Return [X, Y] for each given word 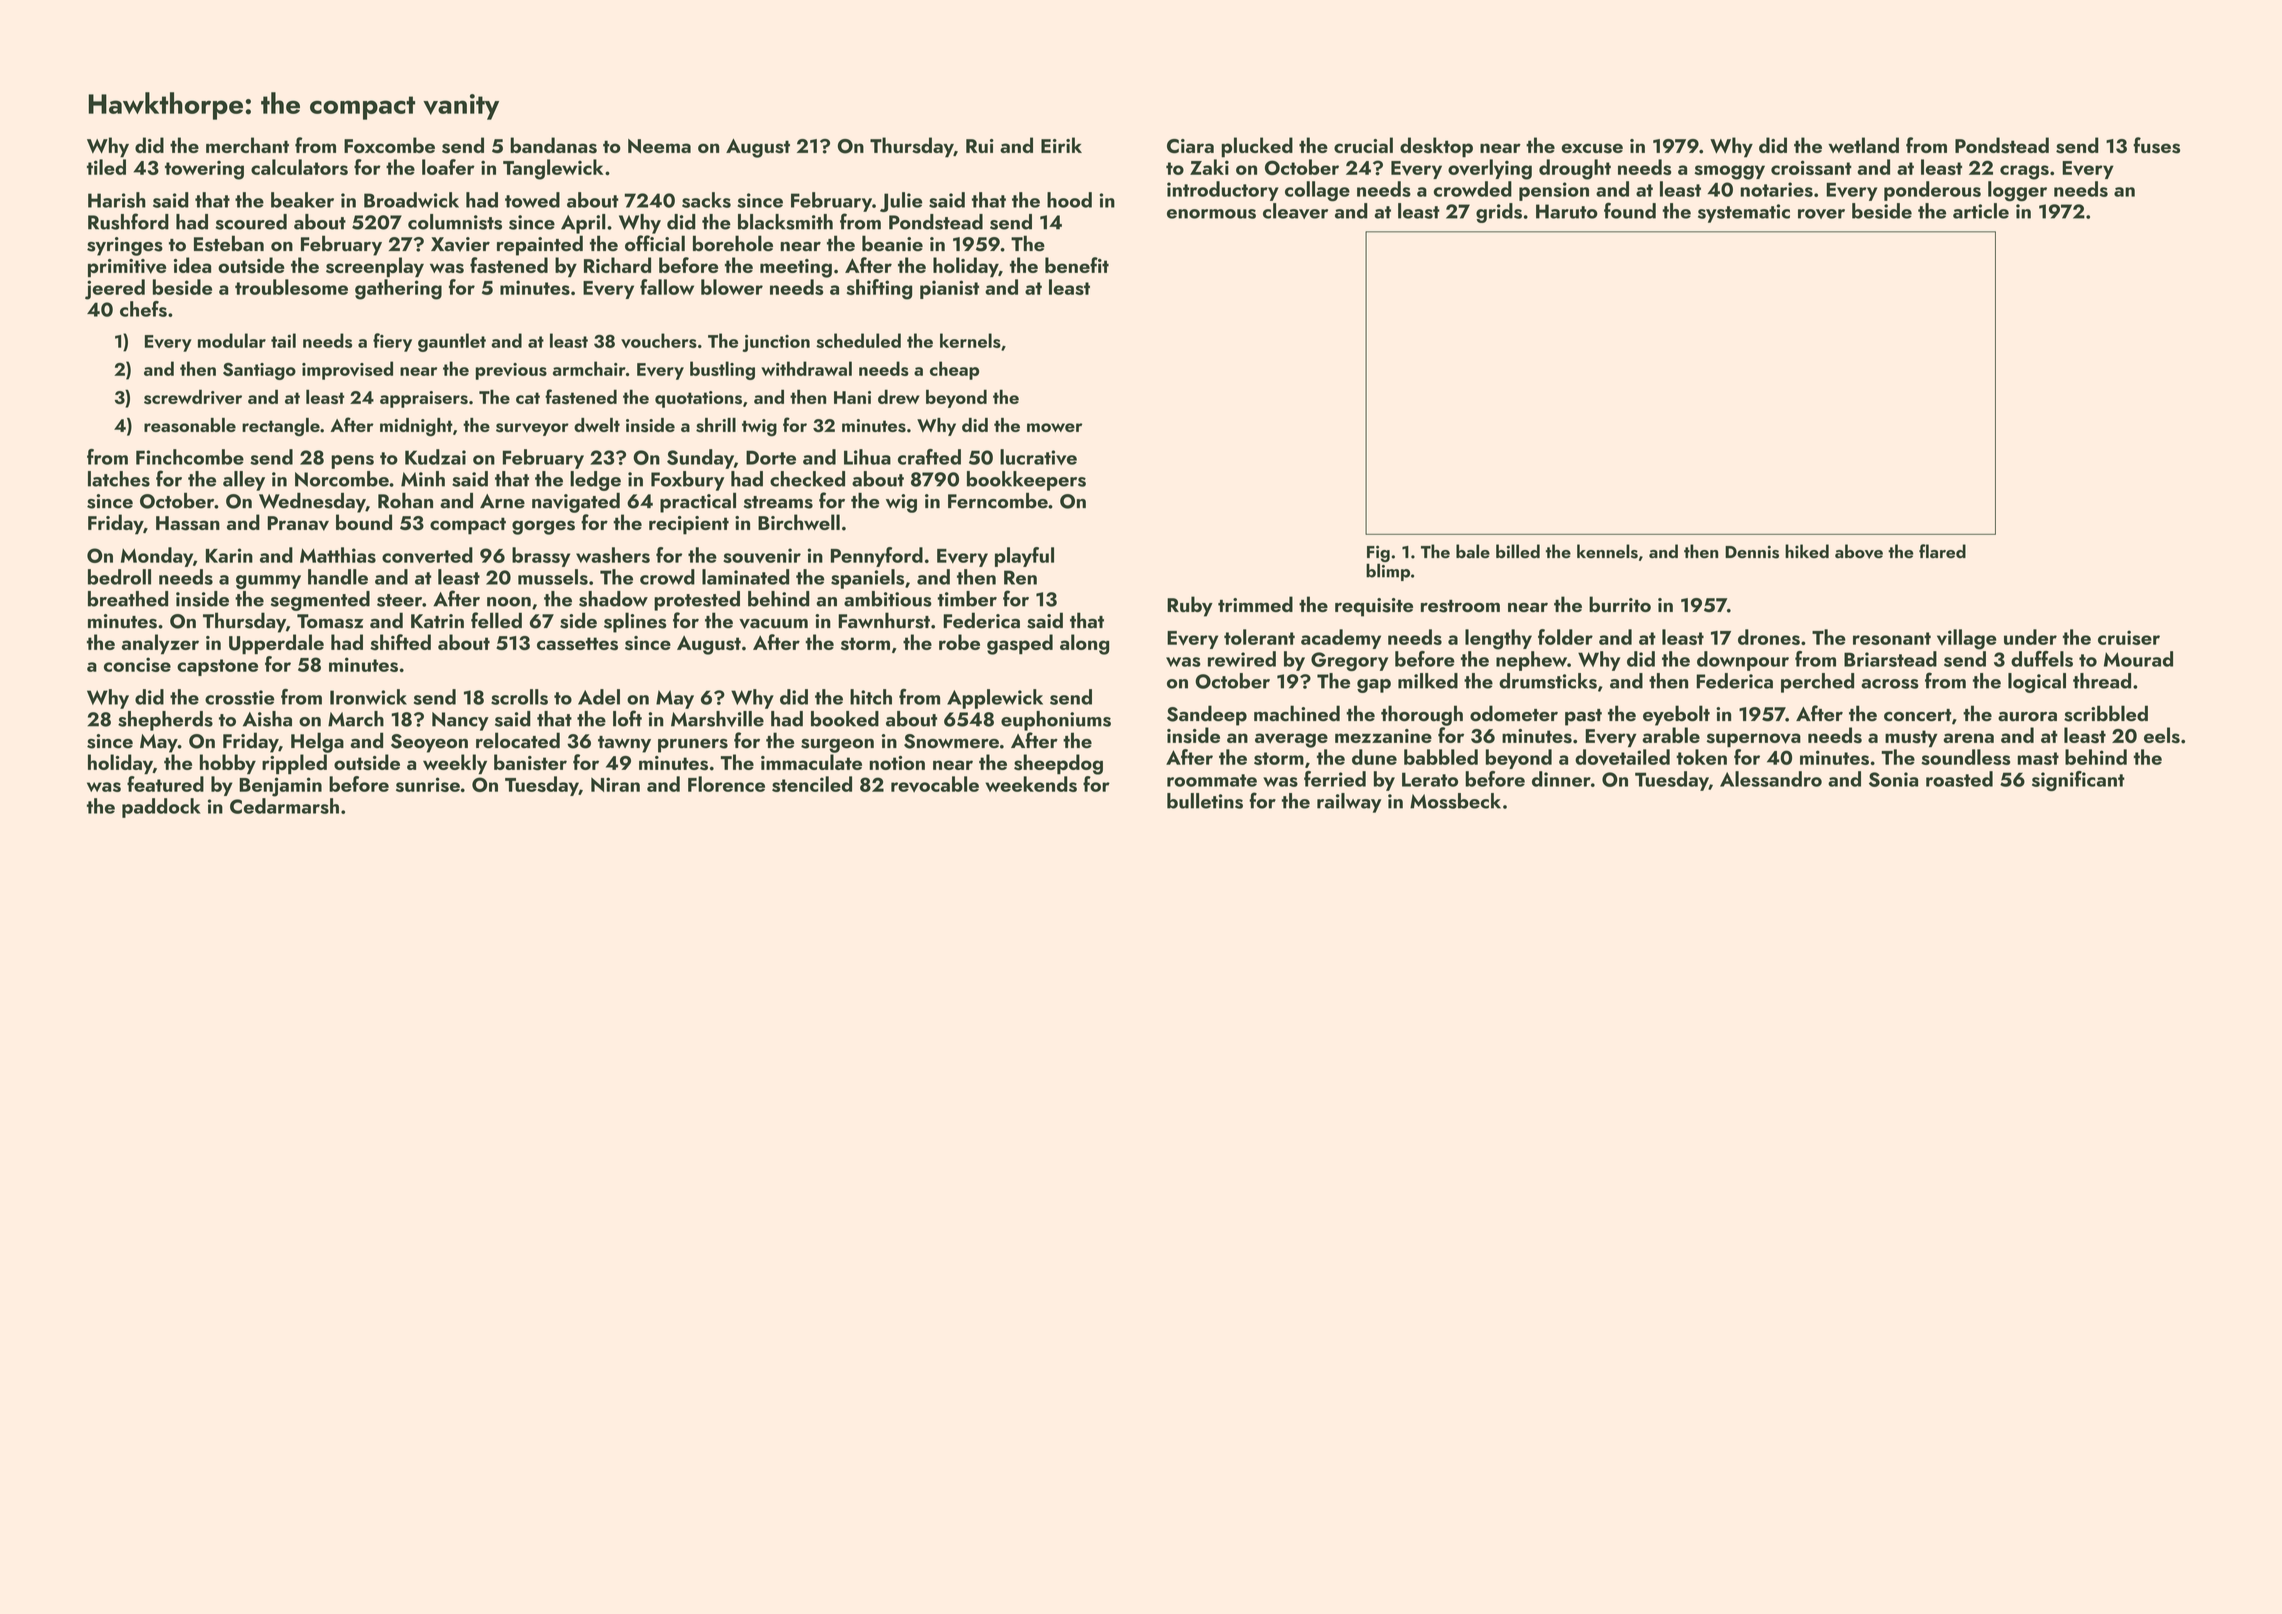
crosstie [239, 697]
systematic [1744, 213]
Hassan [188, 523]
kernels [970, 340]
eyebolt [1676, 715]
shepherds [165, 721]
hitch [871, 697]
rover [1821, 214]
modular [232, 340]
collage [1317, 191]
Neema [659, 146]
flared [1942, 551]
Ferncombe [998, 501]
